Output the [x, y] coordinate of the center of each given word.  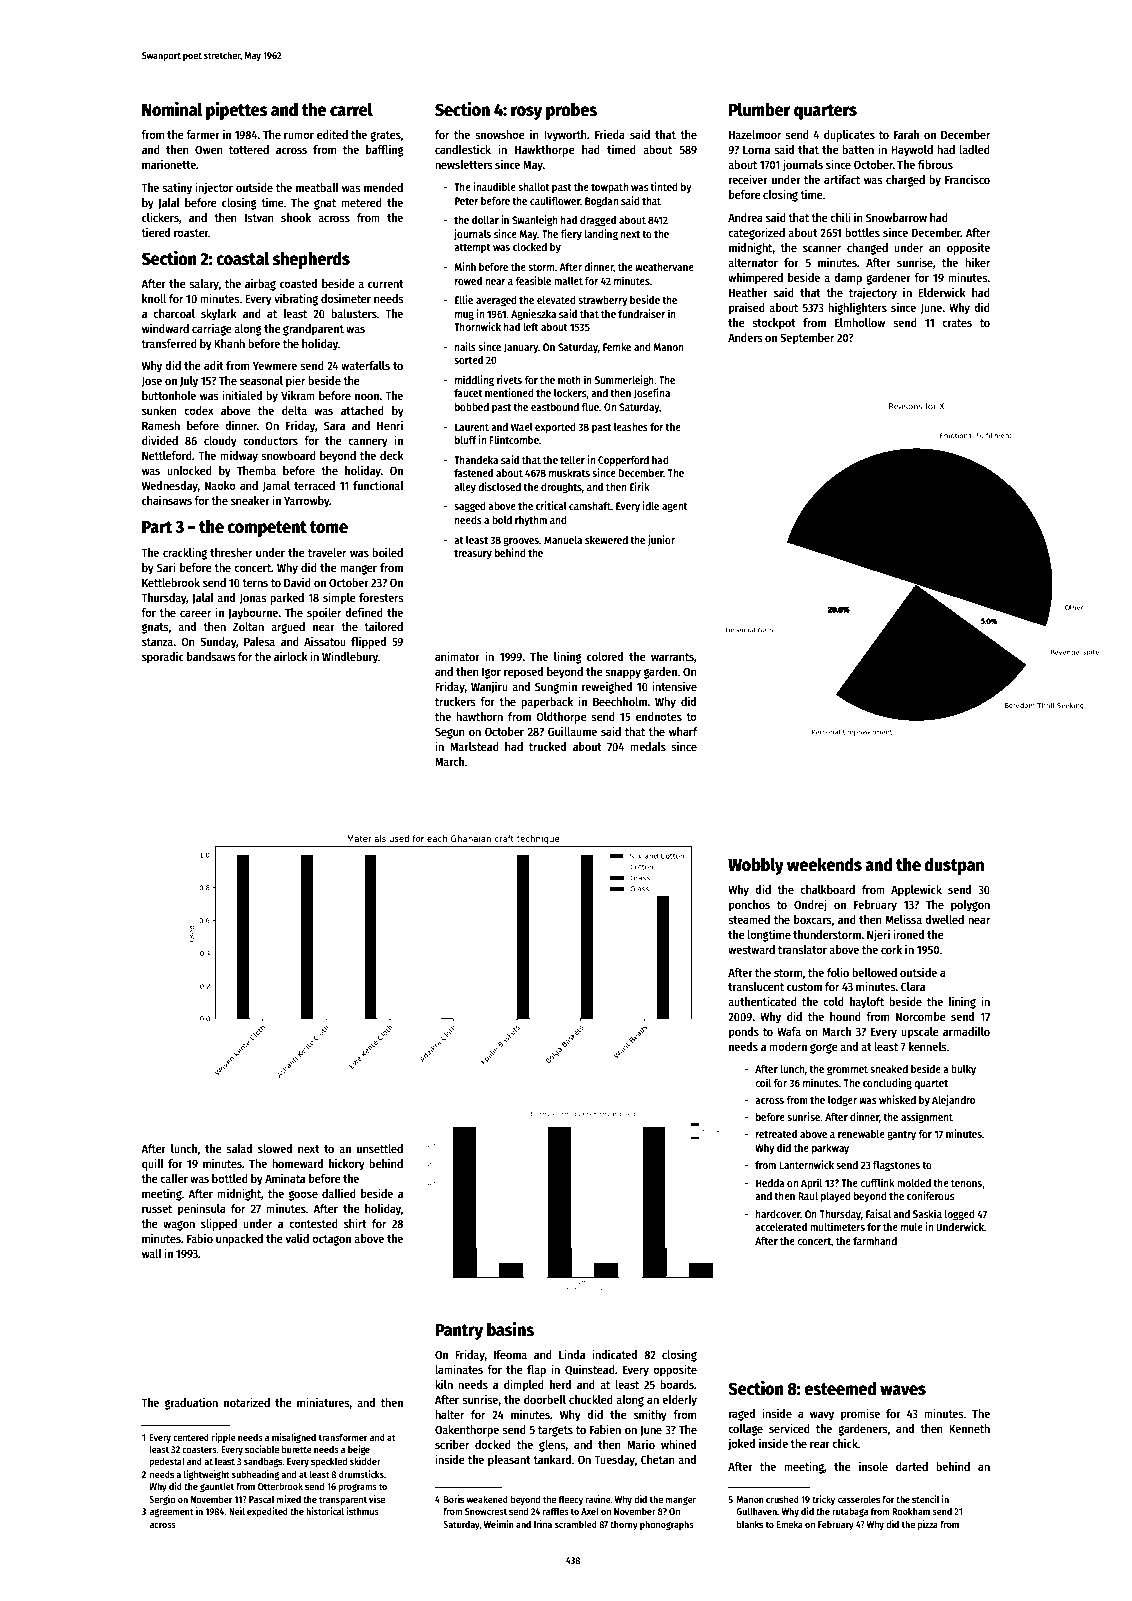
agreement [172, 1512]
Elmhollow [860, 322]
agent [675, 508]
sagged [470, 507]
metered [361, 202]
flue [590, 407]
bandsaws [211, 656]
